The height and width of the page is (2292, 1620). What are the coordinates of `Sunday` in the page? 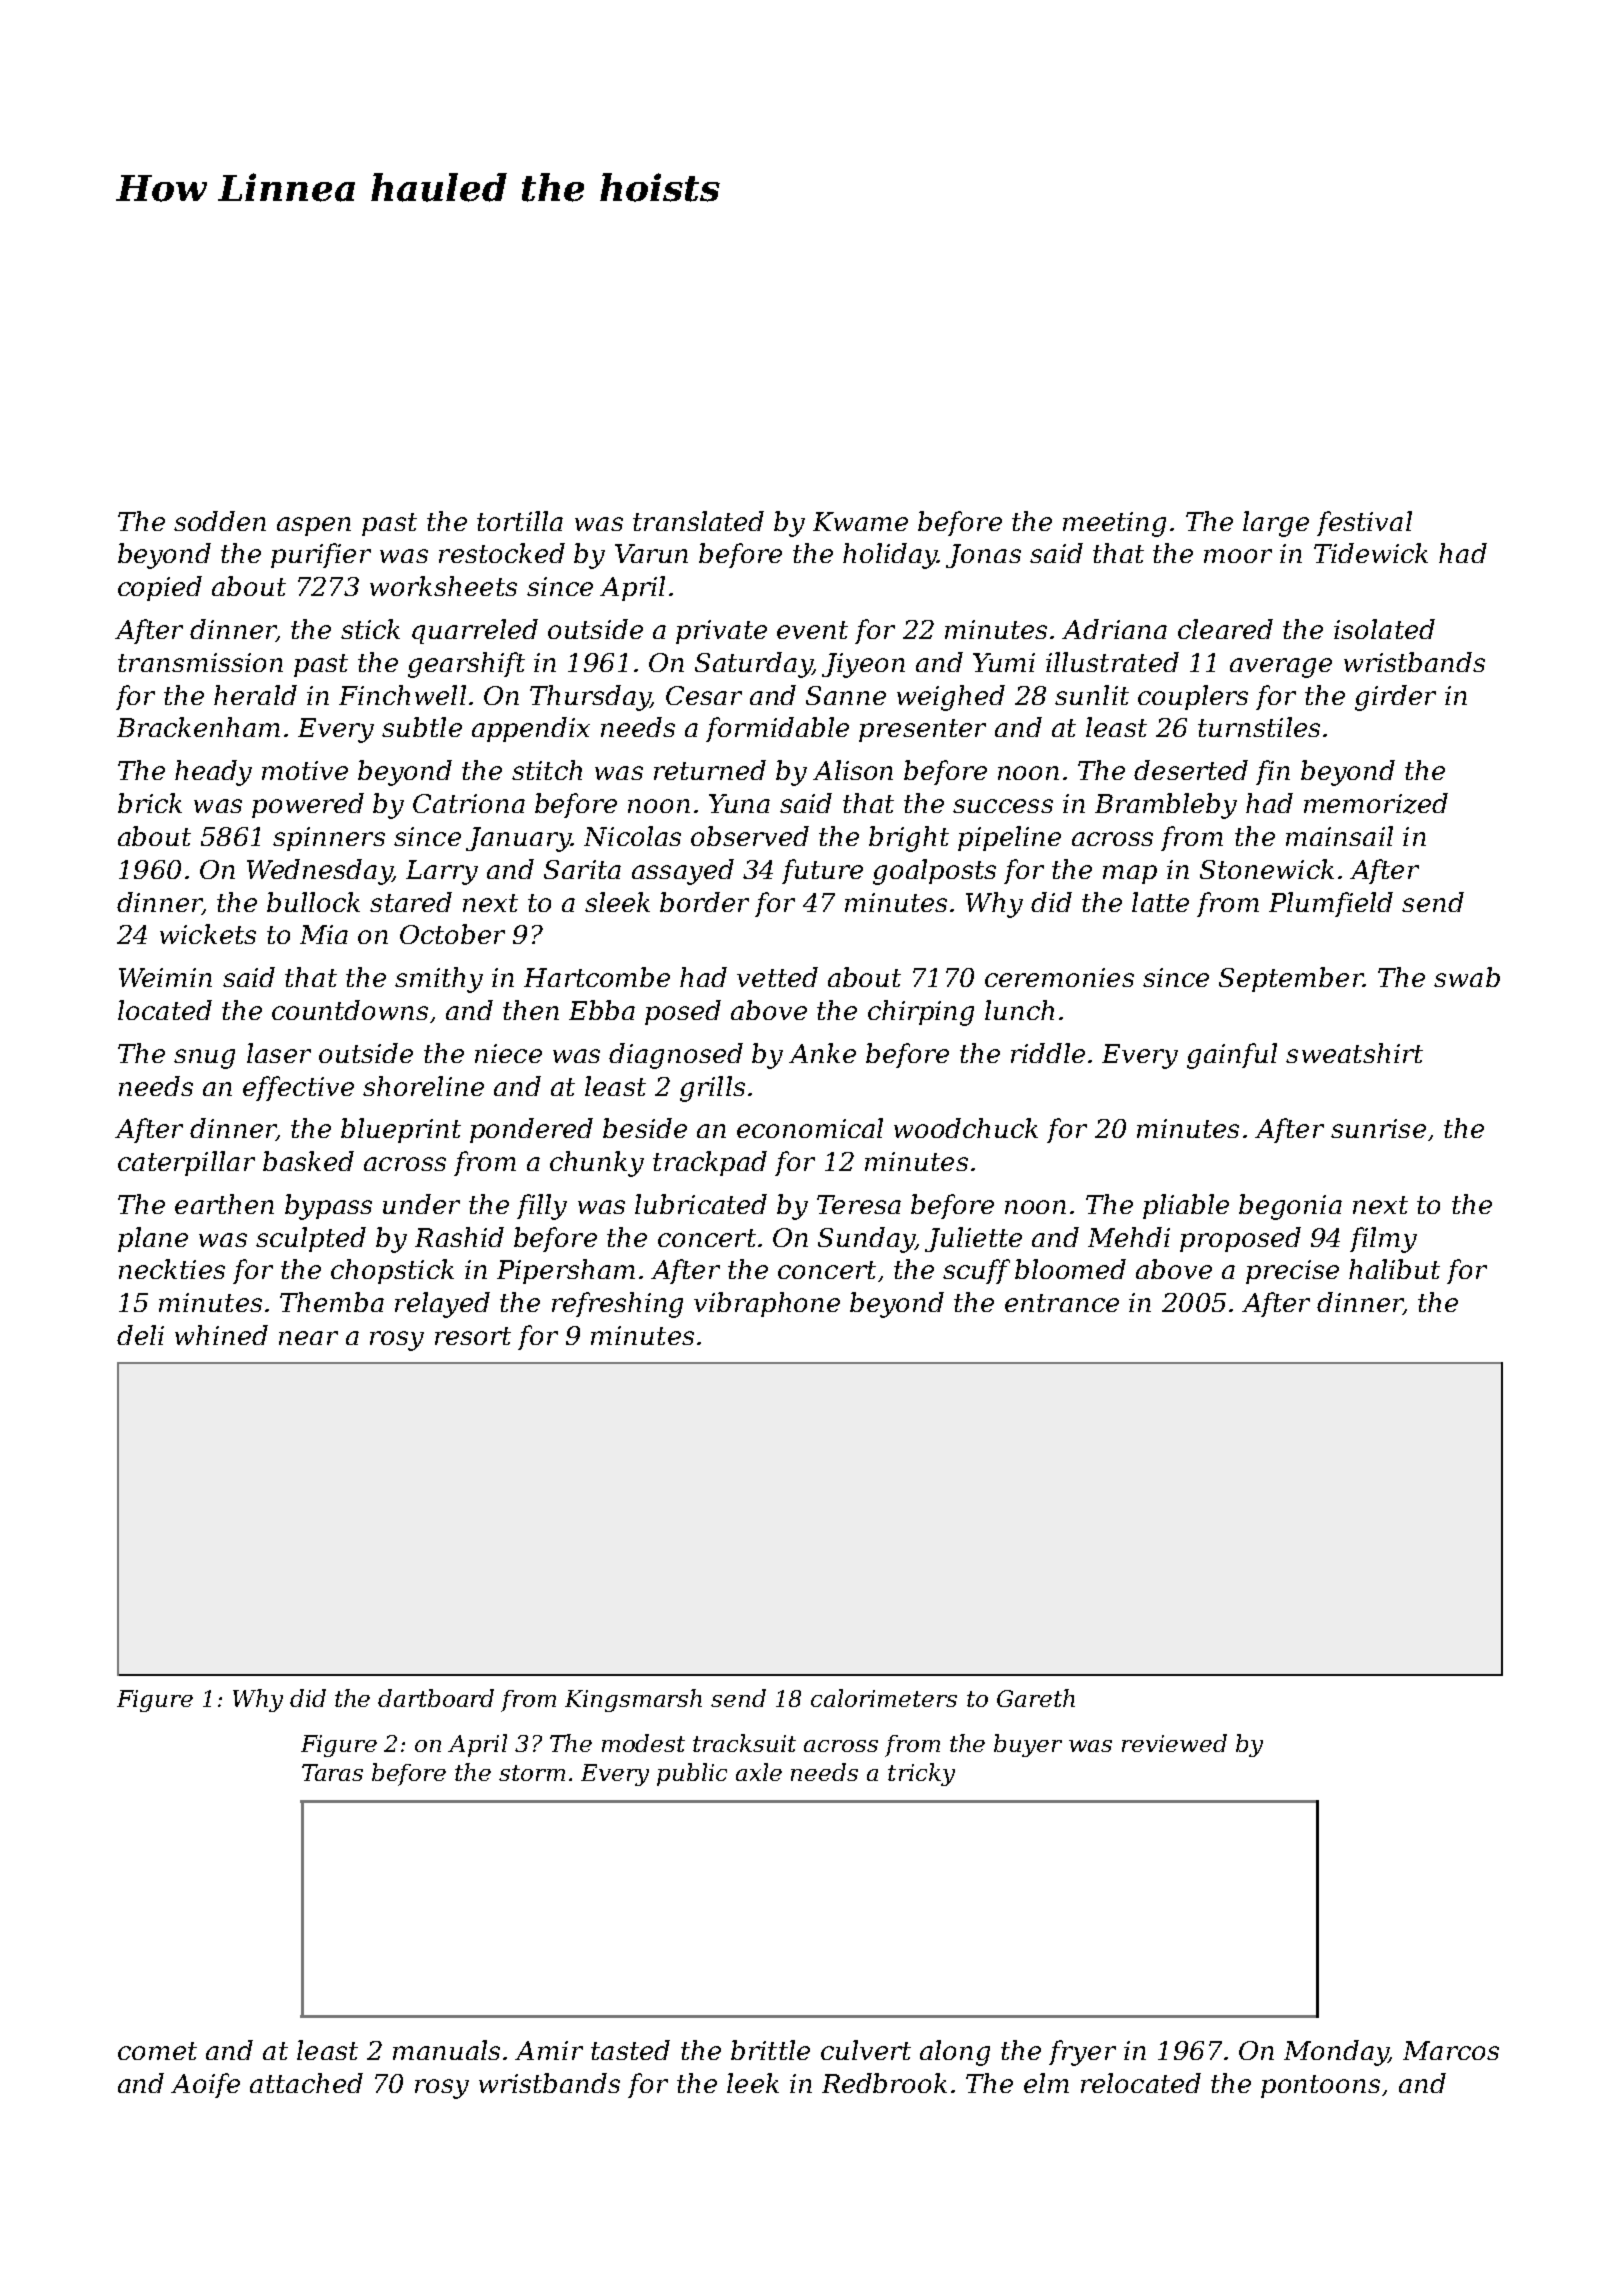 It's located at (866, 1240).
